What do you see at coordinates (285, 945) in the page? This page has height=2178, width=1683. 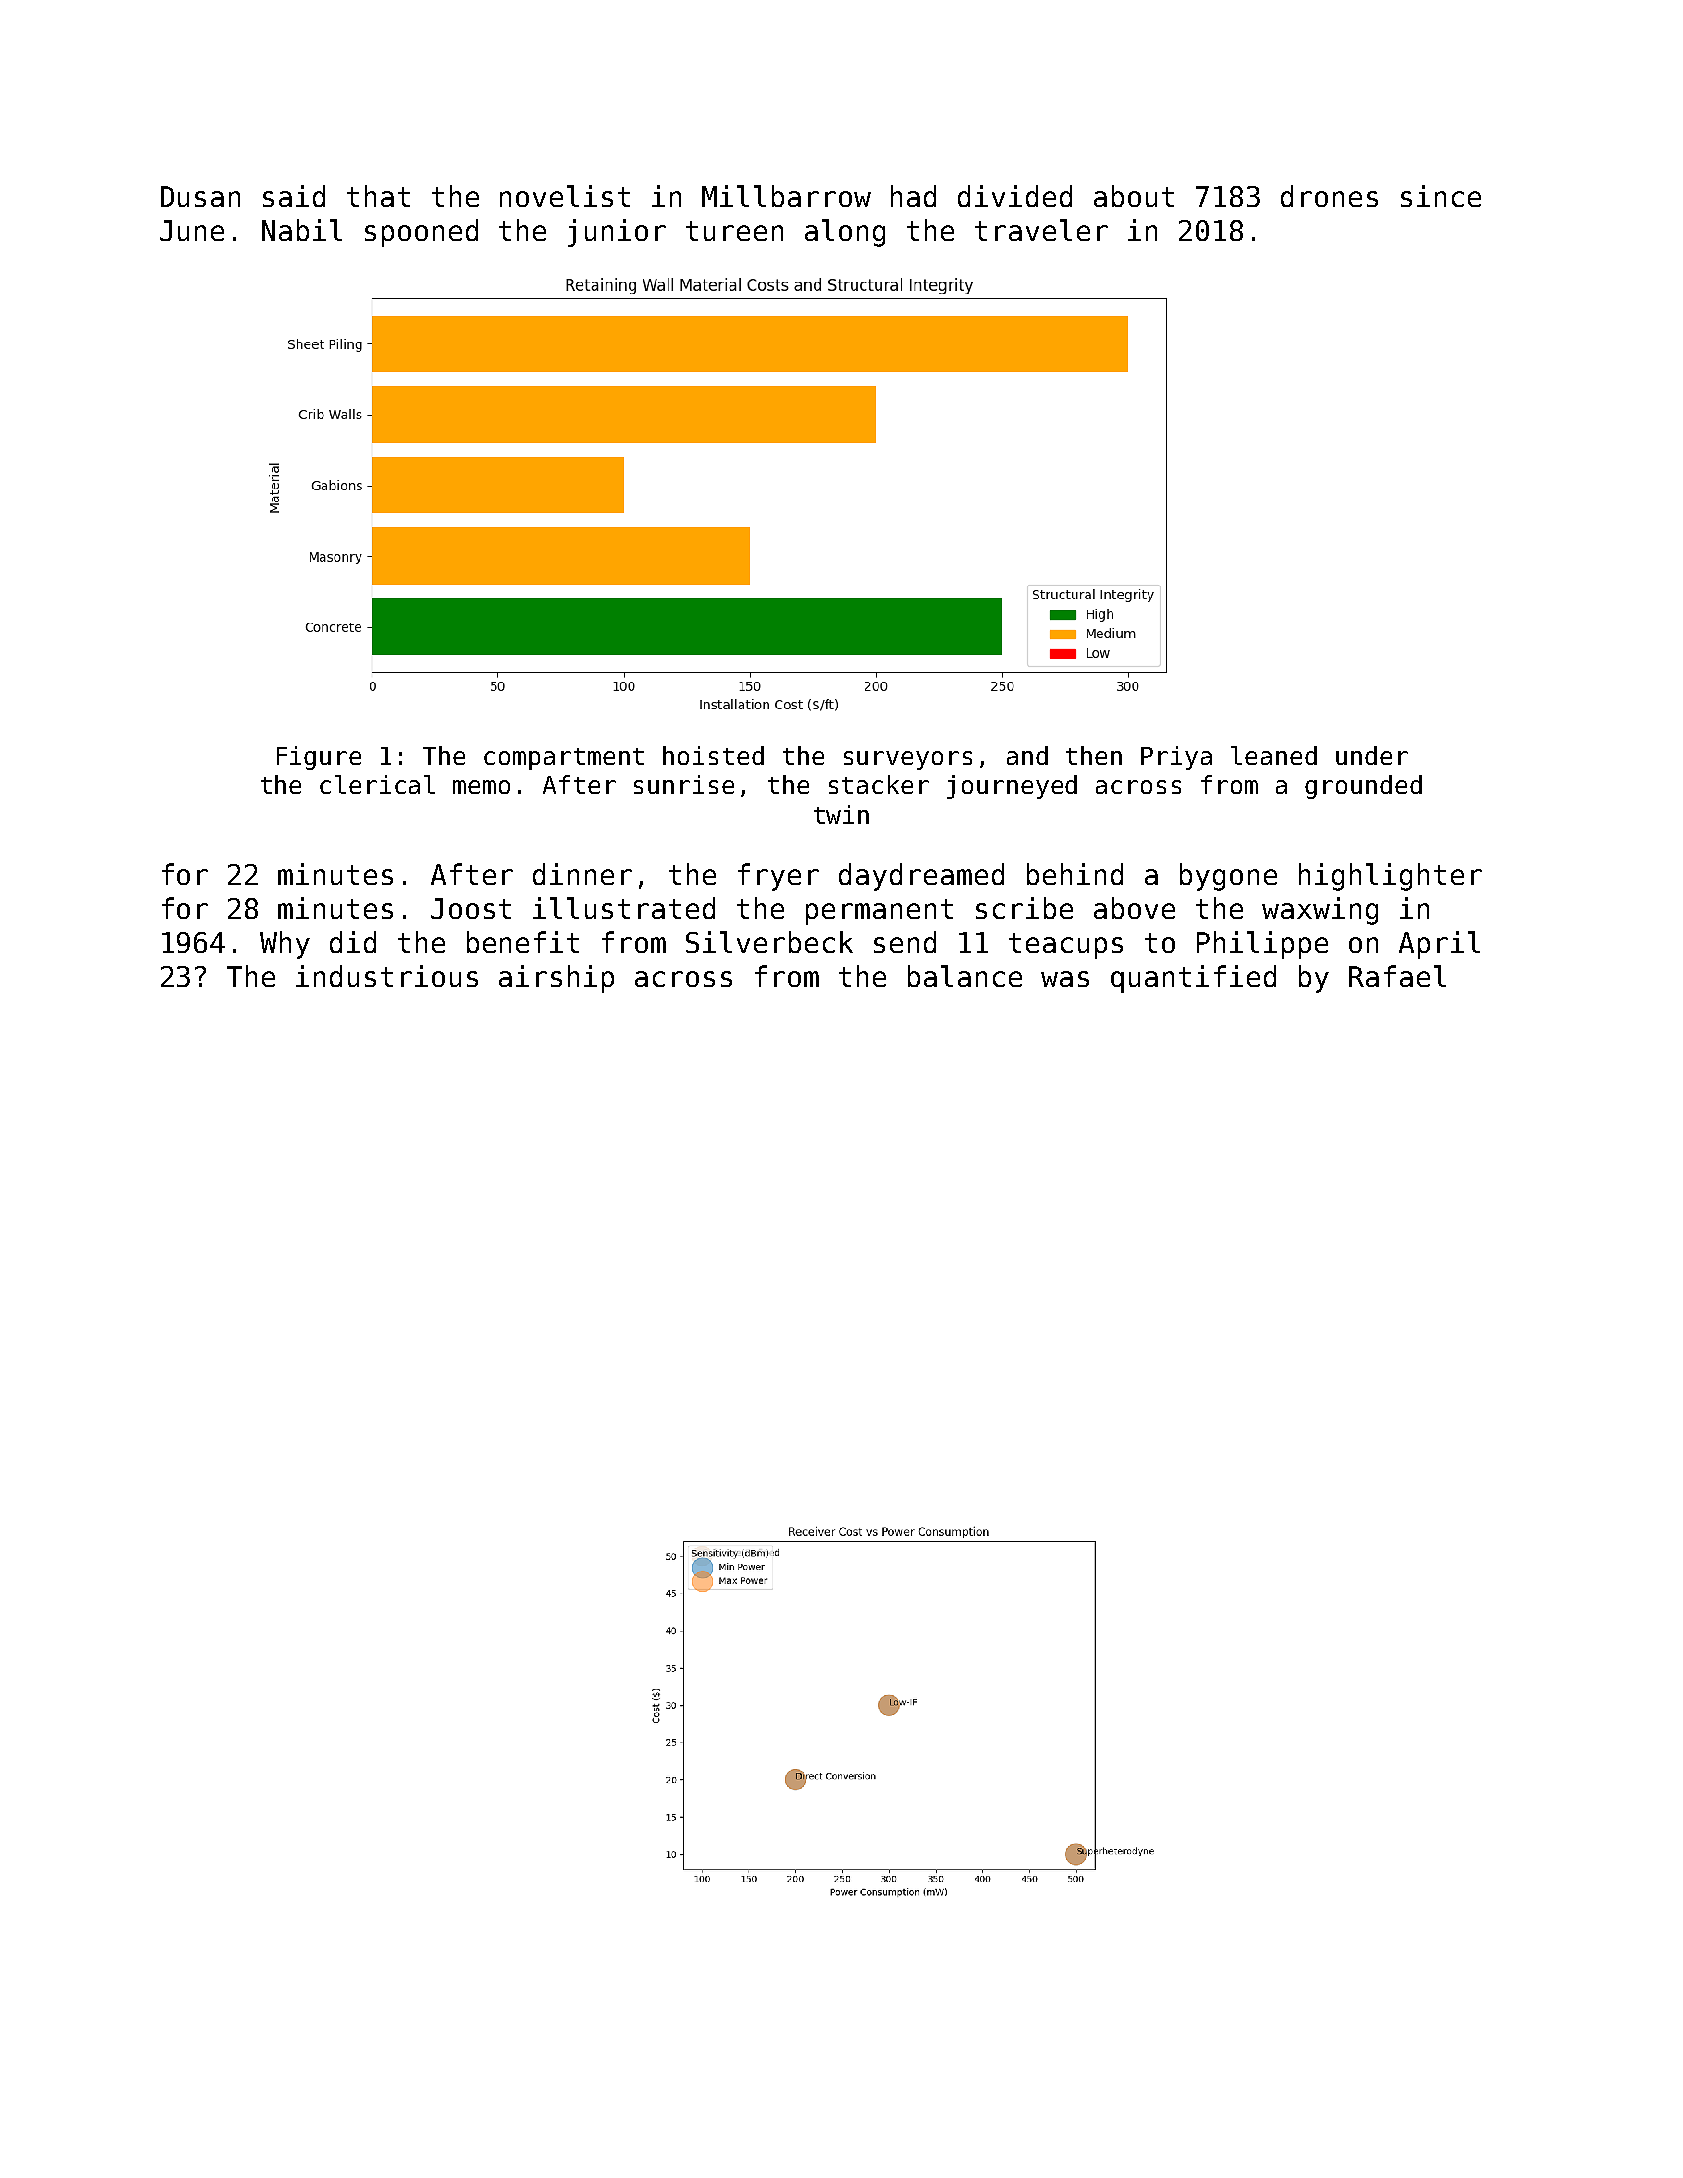 I see `Why` at bounding box center [285, 945].
